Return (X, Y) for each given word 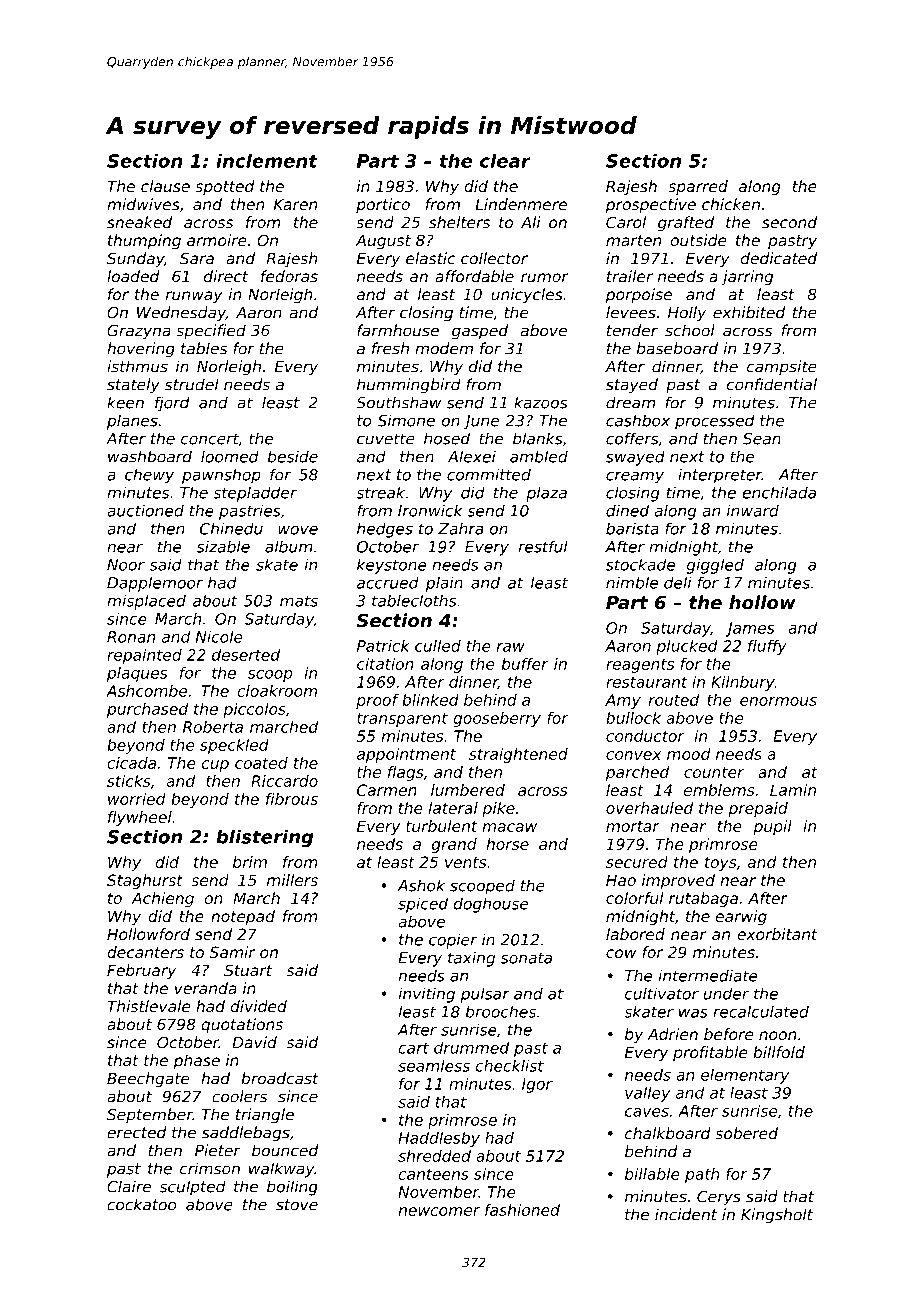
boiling (292, 1188)
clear (505, 161)
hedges (385, 530)
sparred (698, 187)
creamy (635, 477)
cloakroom (277, 691)
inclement (267, 161)
